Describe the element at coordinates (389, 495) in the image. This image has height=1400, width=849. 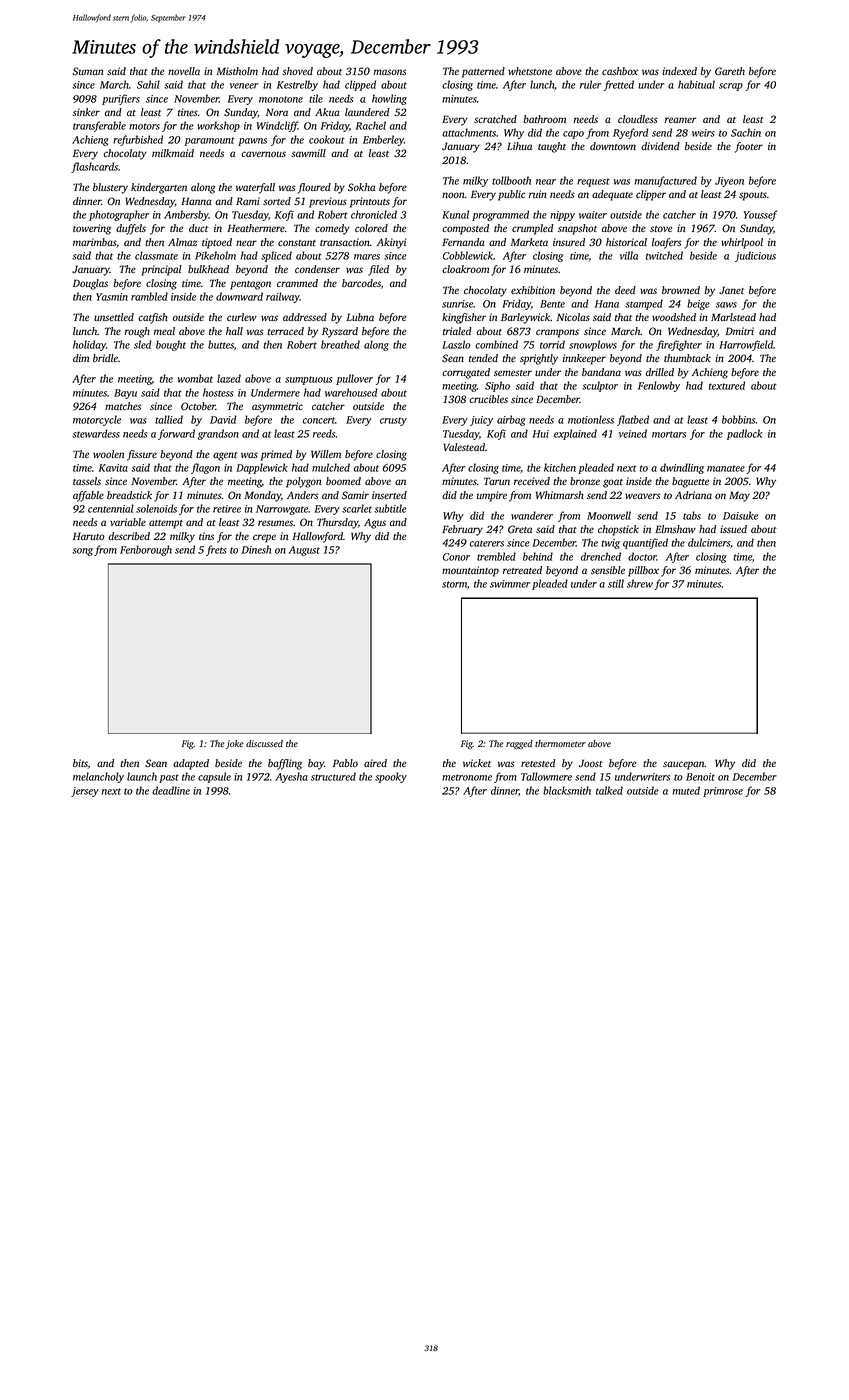
I see `inserted` at that location.
